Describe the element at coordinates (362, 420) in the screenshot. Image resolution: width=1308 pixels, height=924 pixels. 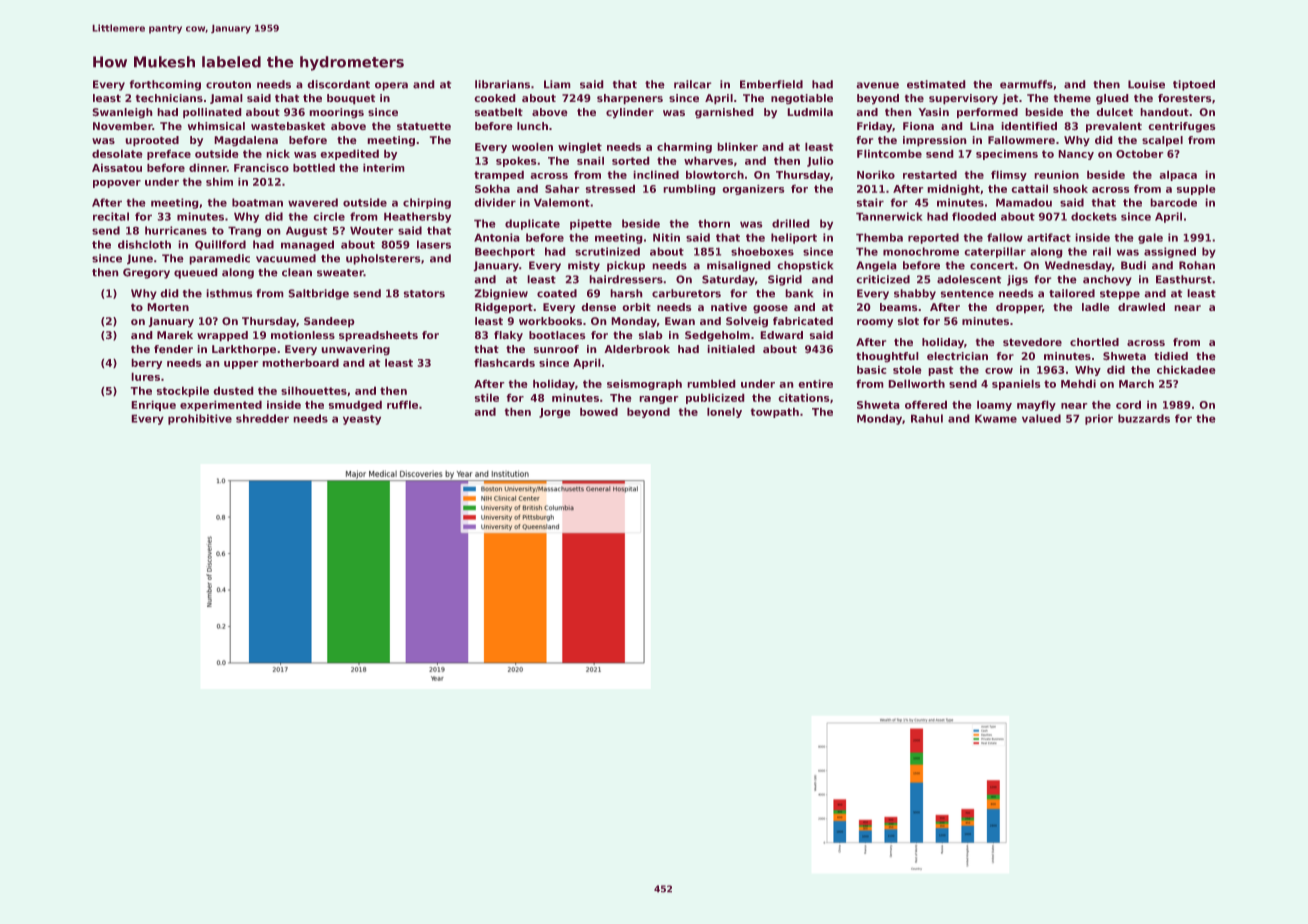
I see `yeasty` at that location.
